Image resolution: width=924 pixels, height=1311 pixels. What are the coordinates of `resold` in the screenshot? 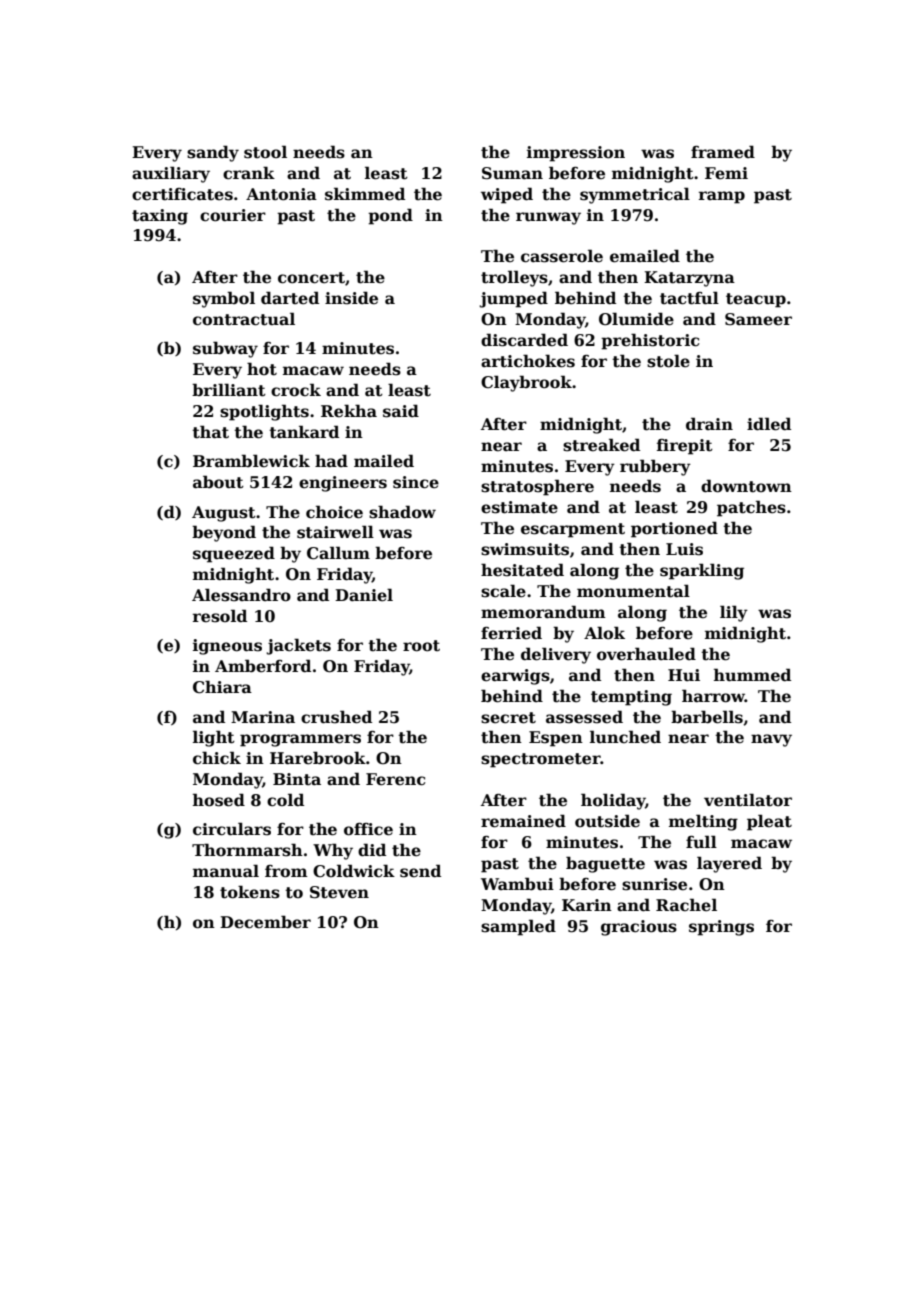 It's located at (220, 616).
